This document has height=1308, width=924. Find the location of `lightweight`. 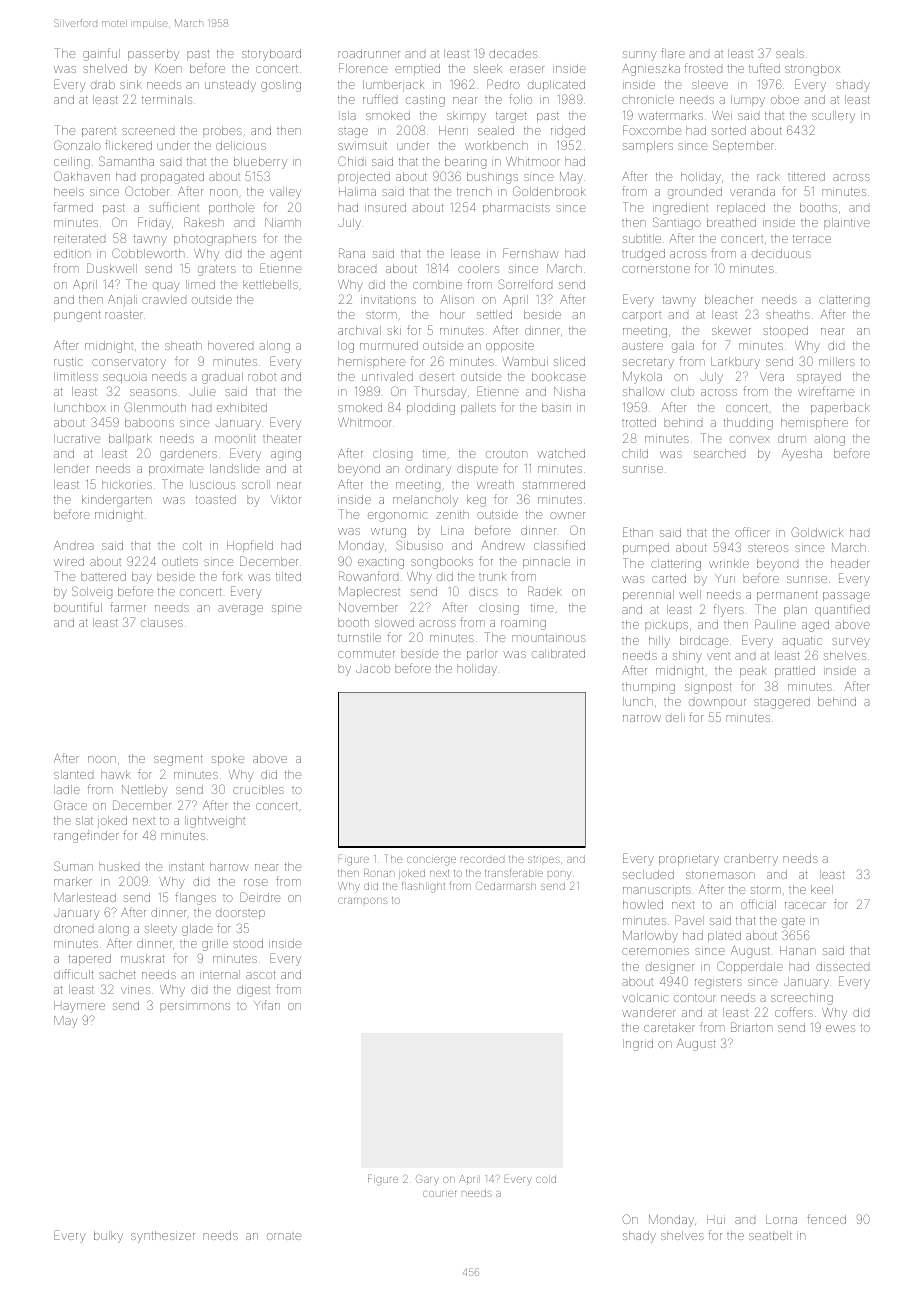

lightweight is located at coordinates (215, 822).
